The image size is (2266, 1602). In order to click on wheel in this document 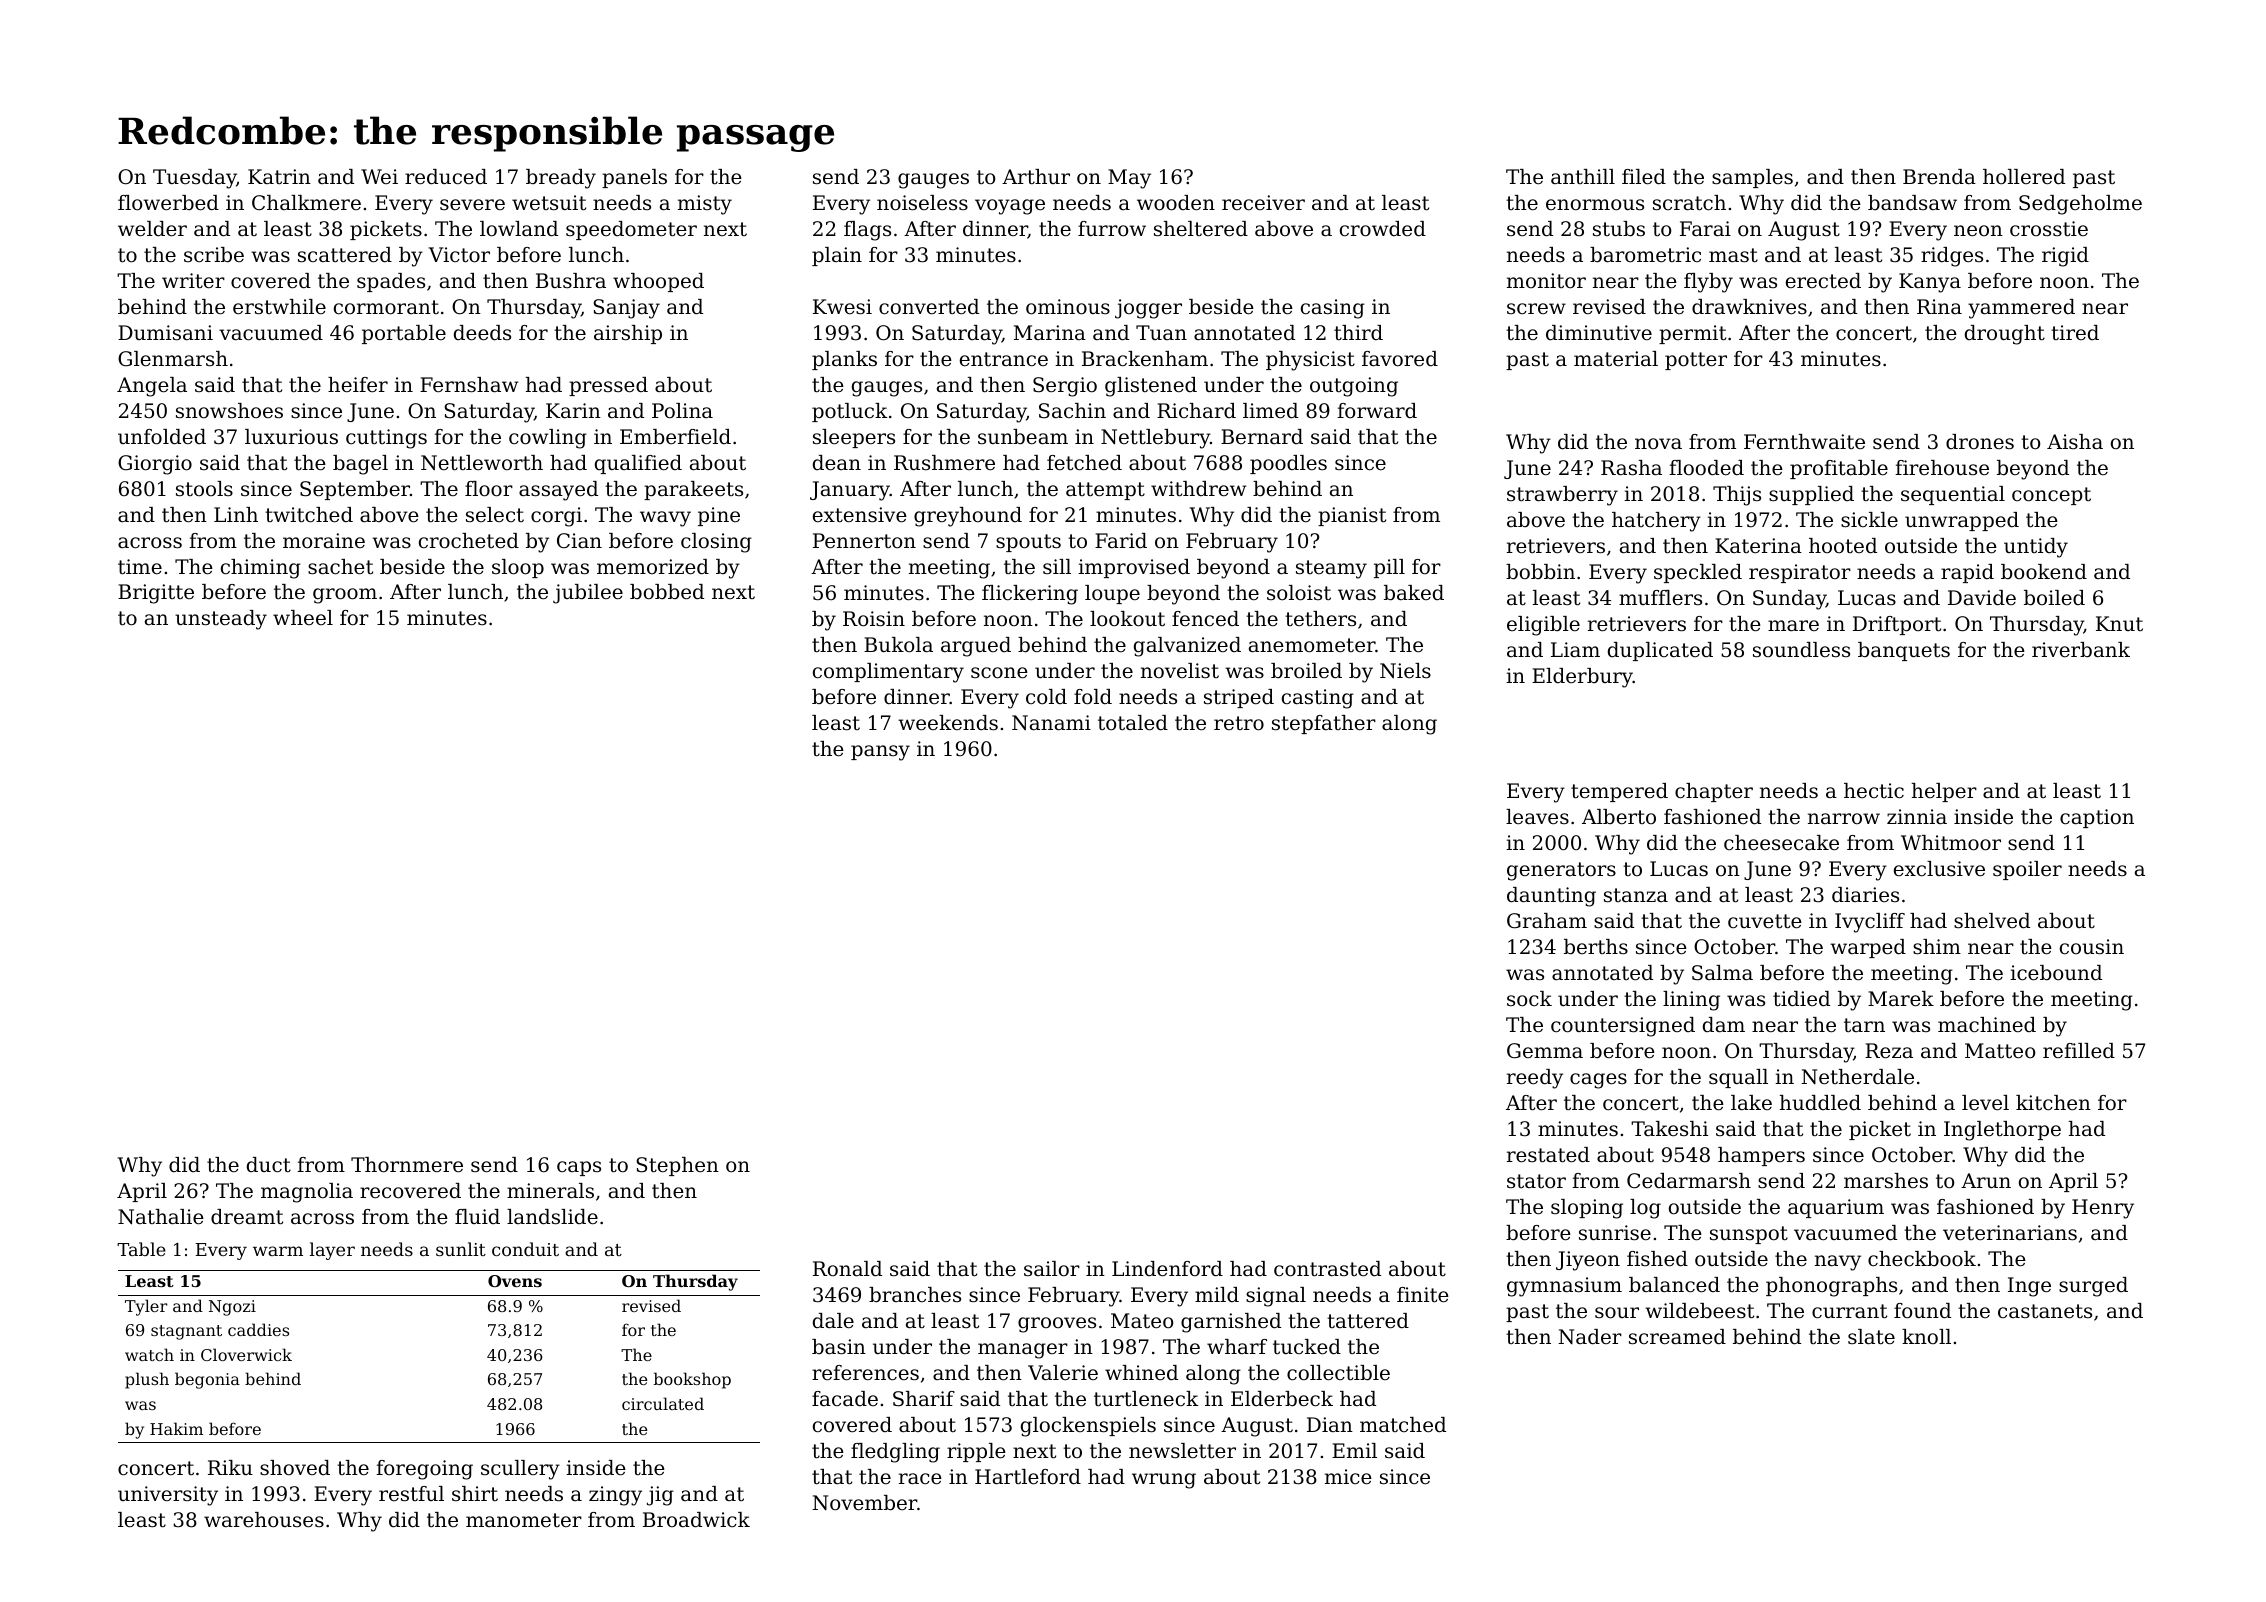, I will do `click(303, 617)`.
